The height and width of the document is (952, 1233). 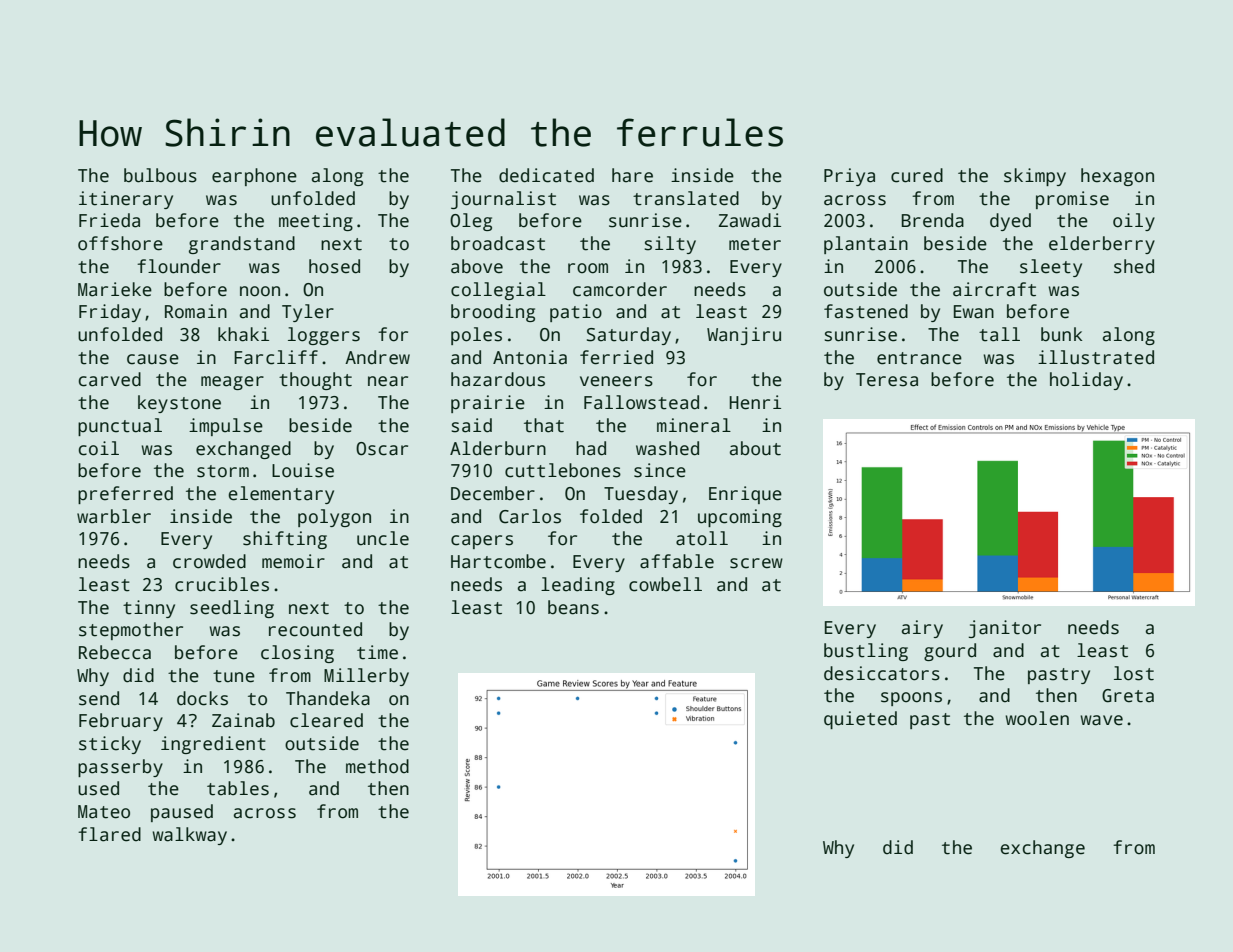 I want to click on holiday, so click(x=1086, y=381).
